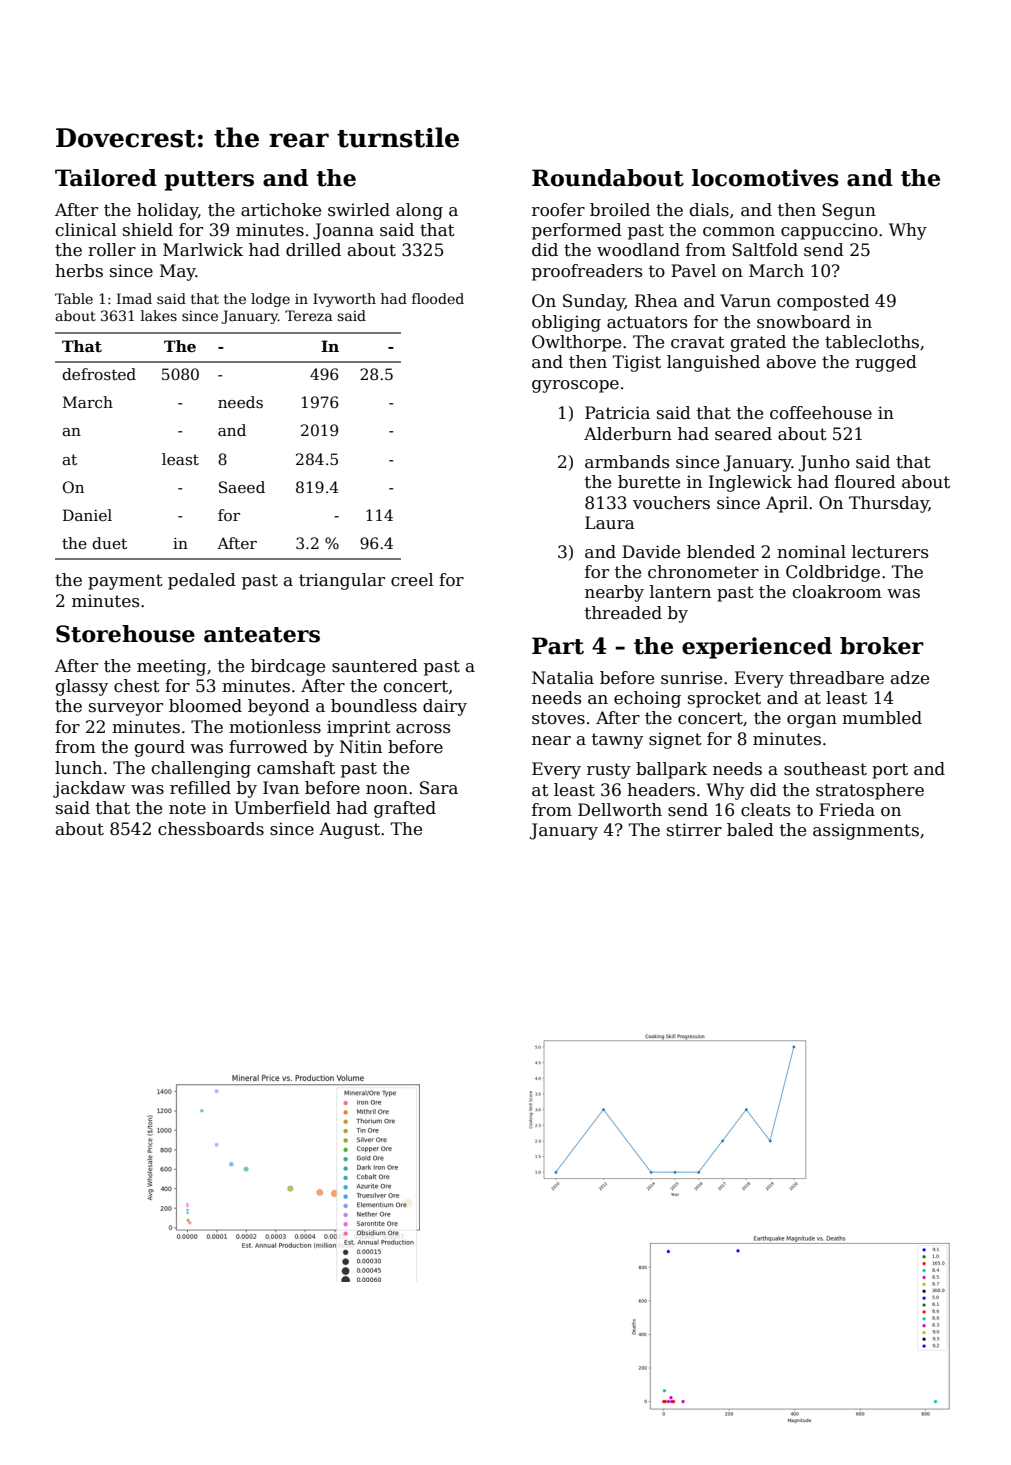 This image has width=1011, height=1465. I want to click on Saeed, so click(242, 487).
